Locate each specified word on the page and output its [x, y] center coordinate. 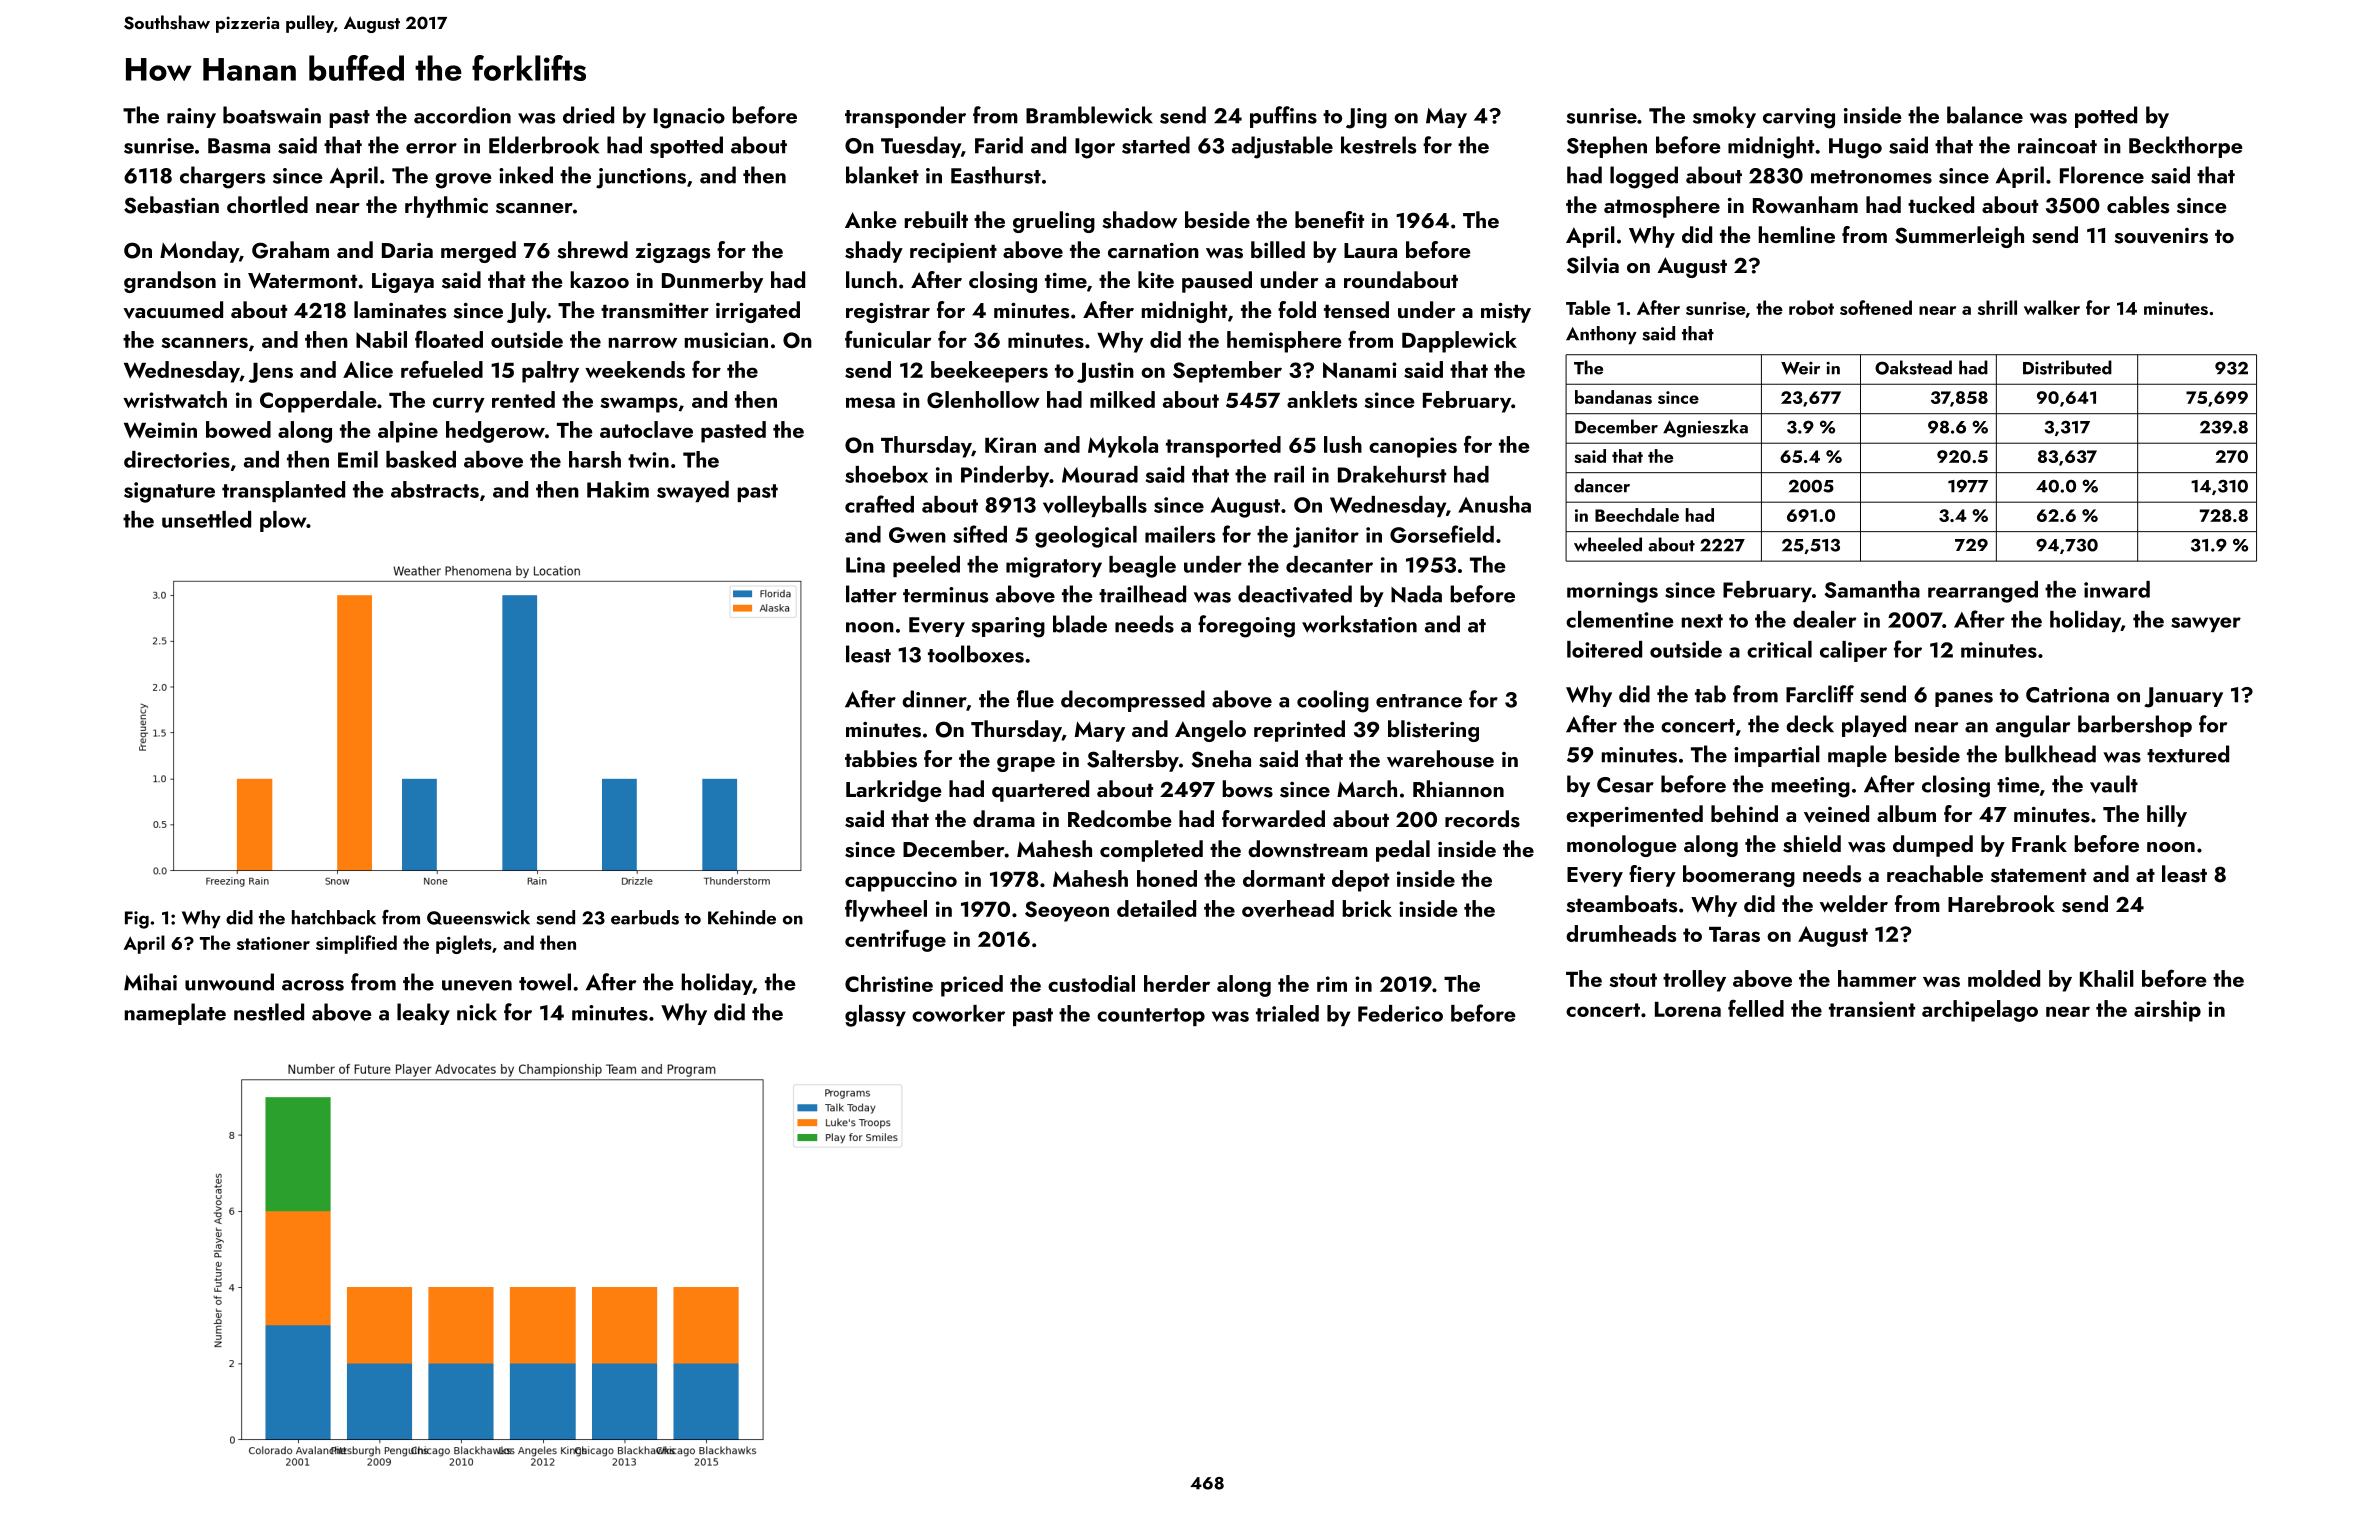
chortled [267, 204]
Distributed [2067, 367]
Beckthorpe [2186, 147]
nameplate [175, 1014]
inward [2117, 589]
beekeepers [989, 372]
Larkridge [894, 791]
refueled [442, 369]
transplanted [283, 491]
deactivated [1295, 594]
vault [2114, 784]
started [1156, 145]
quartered [1040, 791]
